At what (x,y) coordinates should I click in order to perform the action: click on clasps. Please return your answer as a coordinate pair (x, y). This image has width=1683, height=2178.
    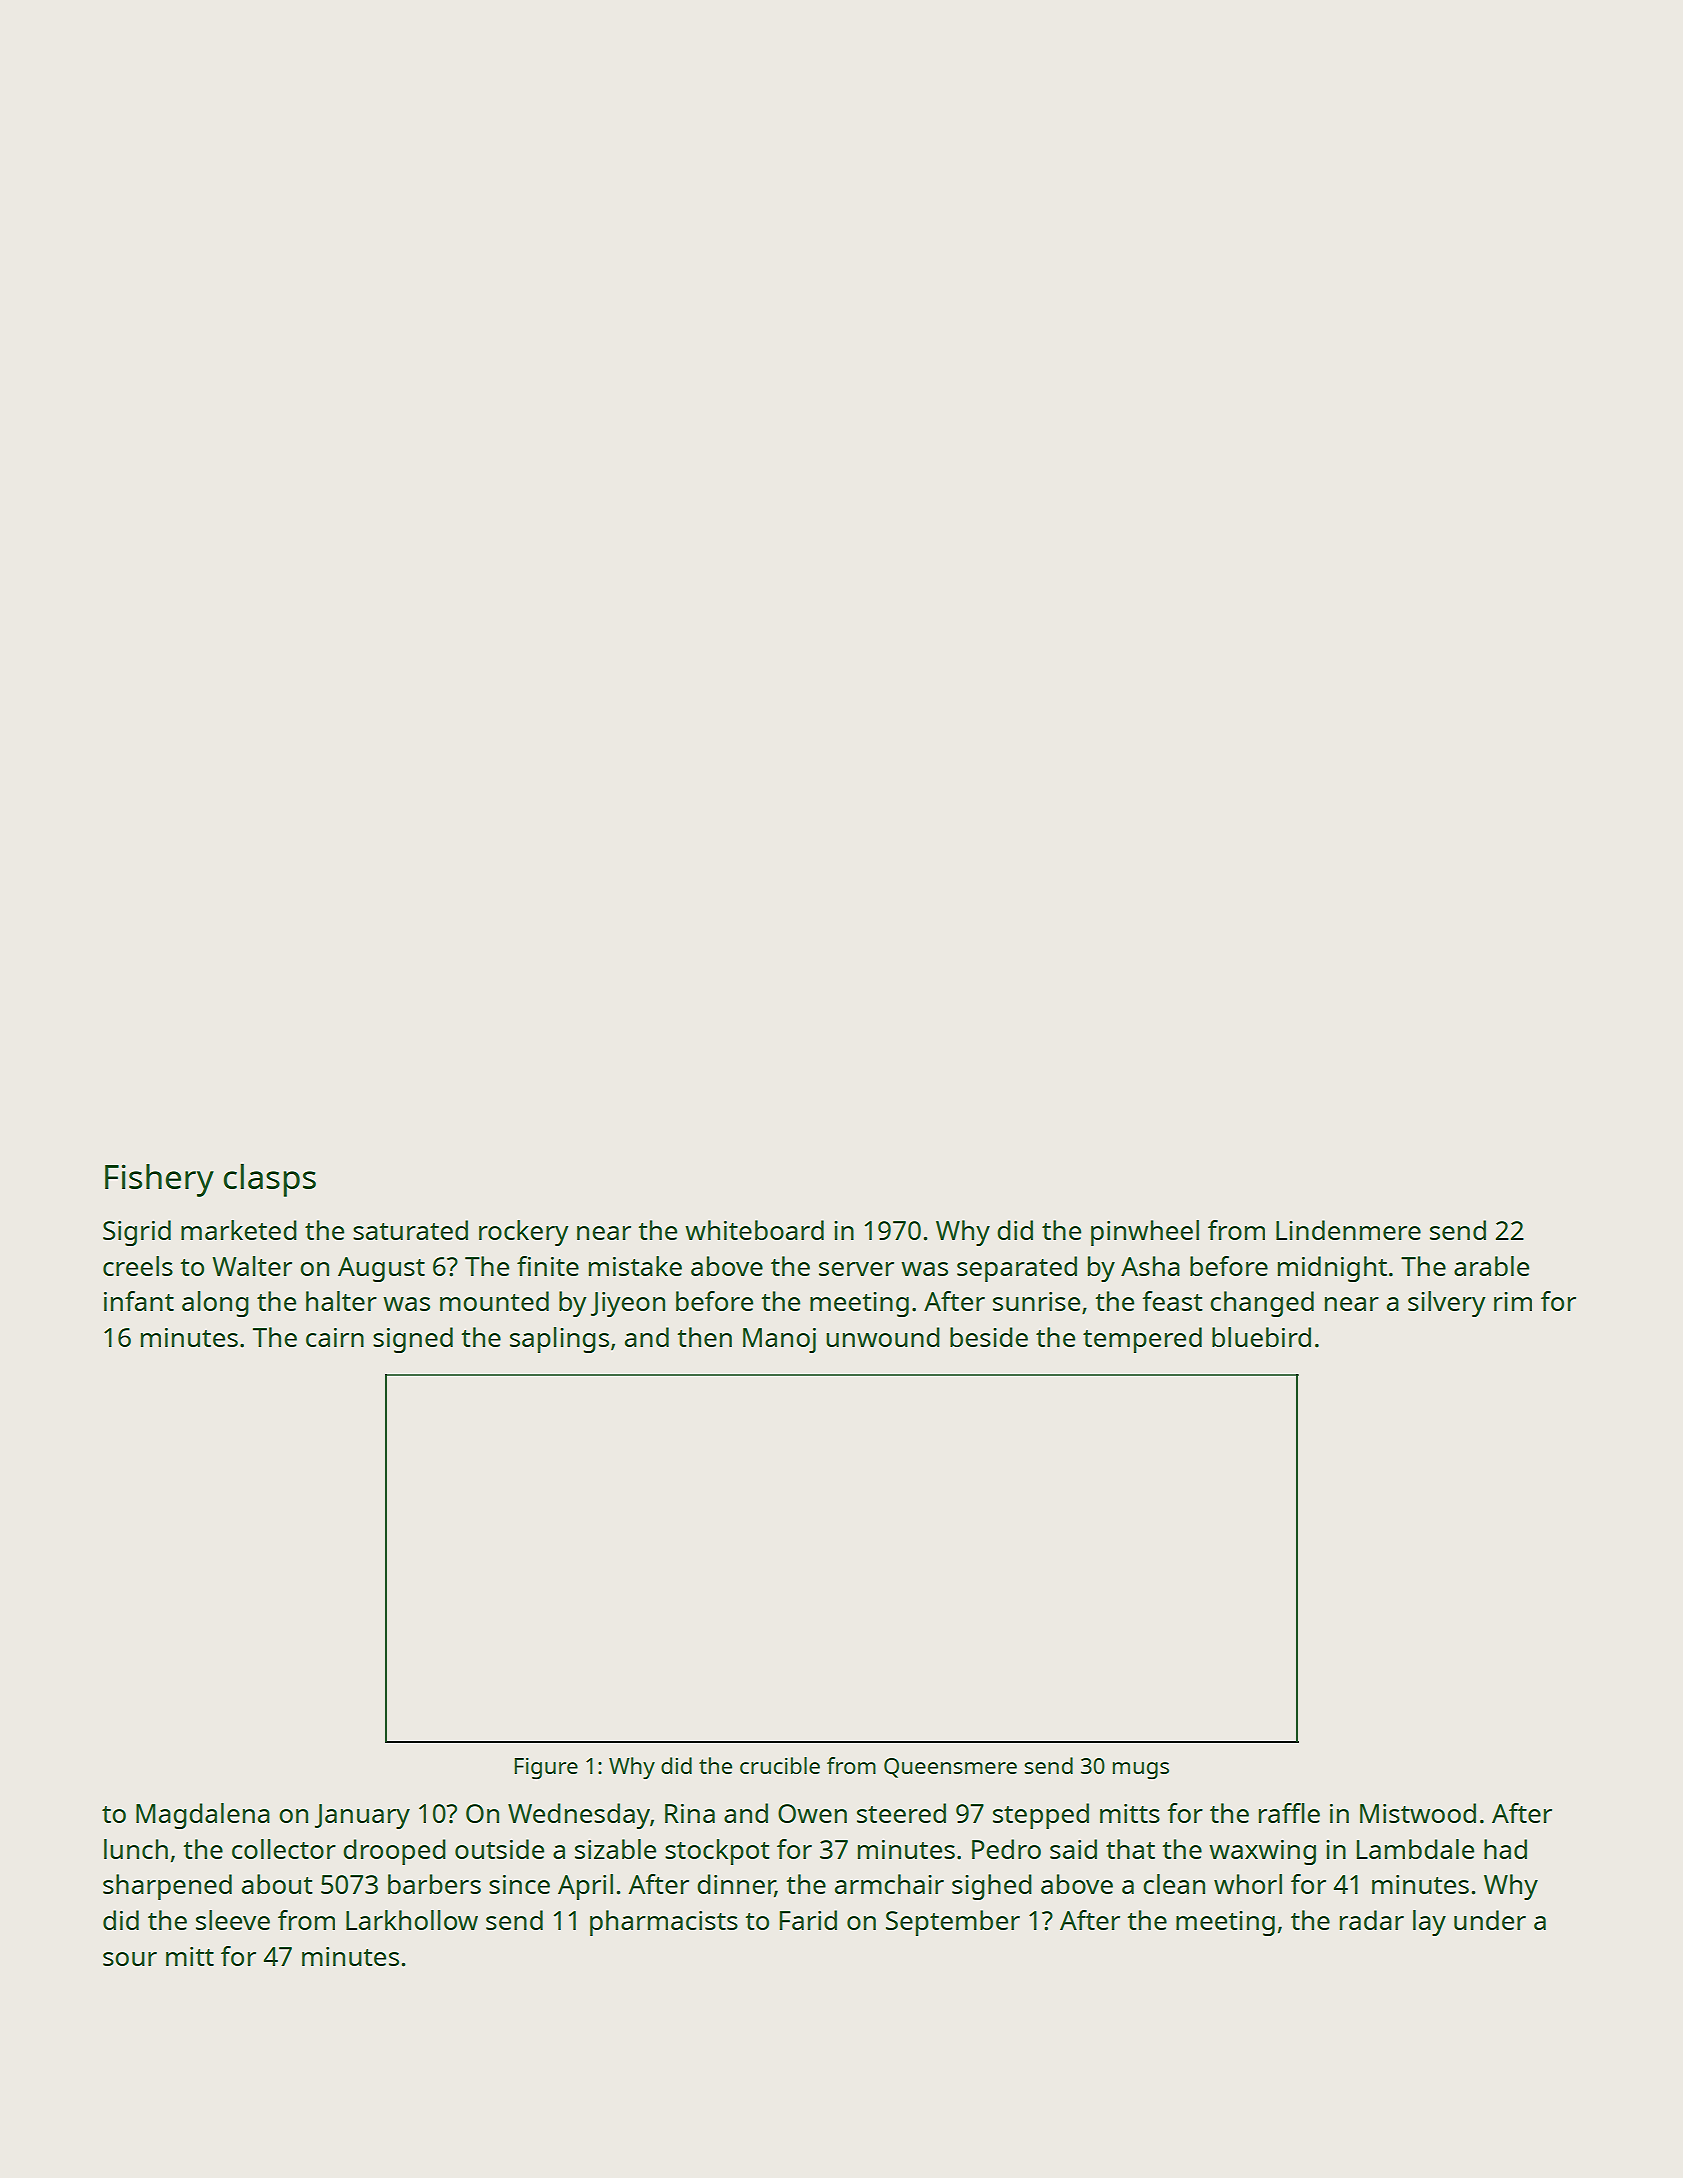
    Looking at the image, I should click on (270, 1180).
